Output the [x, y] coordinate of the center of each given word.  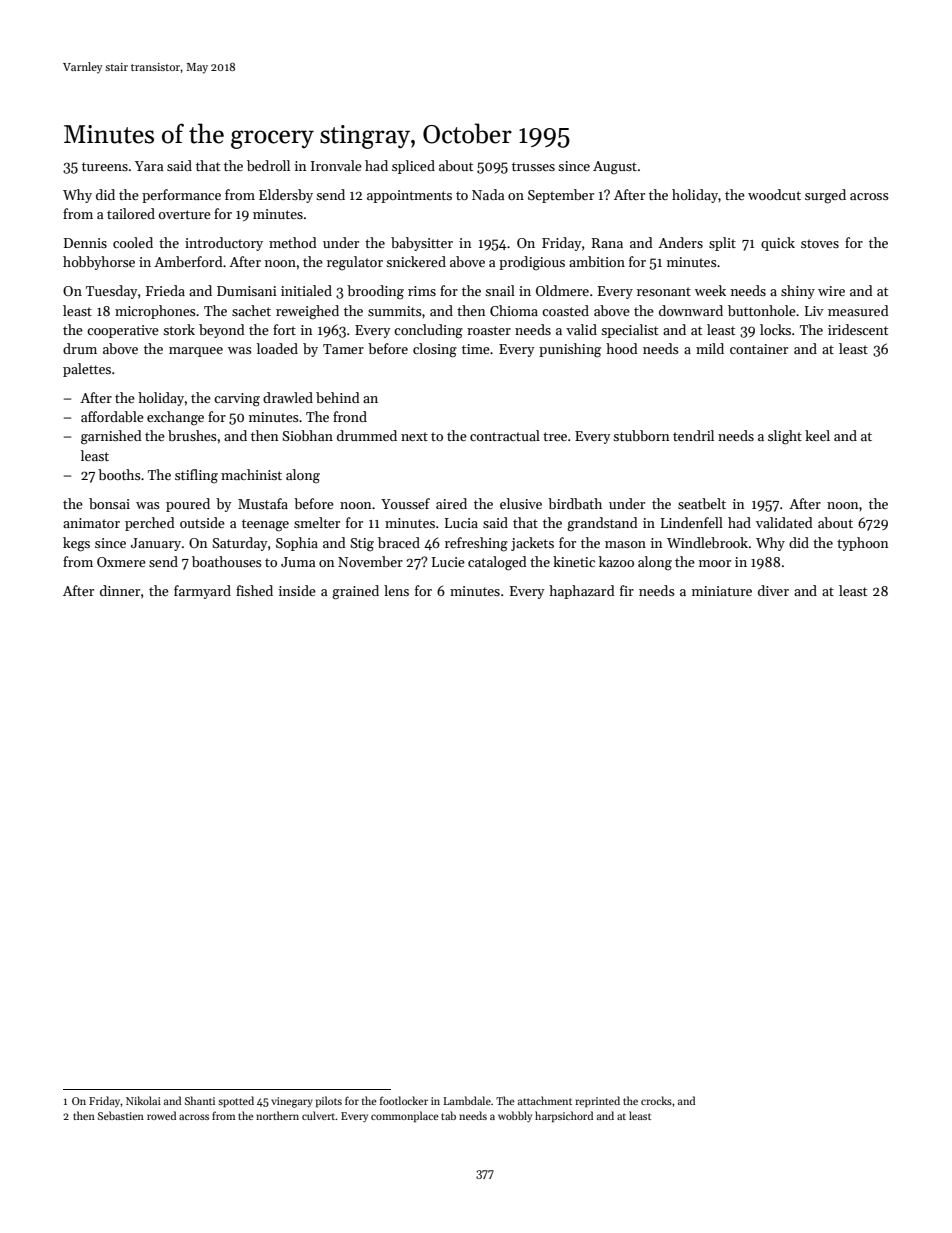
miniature [722, 591]
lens [396, 590]
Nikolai [143, 1100]
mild [710, 348]
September [561, 196]
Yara [149, 166]
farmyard [202, 592]
